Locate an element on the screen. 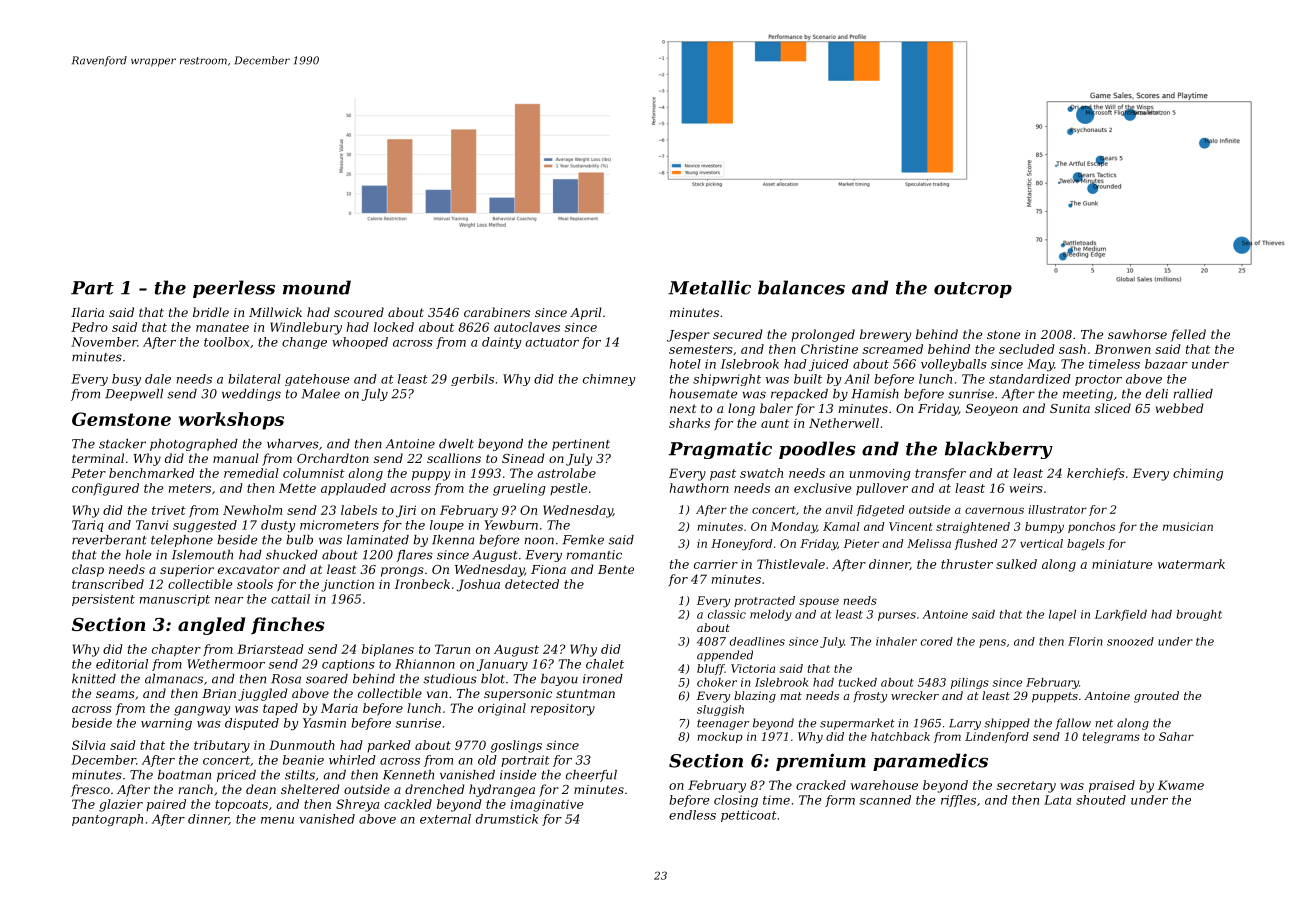 Image resolution: width=1308 pixels, height=924 pixels. sawhorse is located at coordinates (1137, 334).
